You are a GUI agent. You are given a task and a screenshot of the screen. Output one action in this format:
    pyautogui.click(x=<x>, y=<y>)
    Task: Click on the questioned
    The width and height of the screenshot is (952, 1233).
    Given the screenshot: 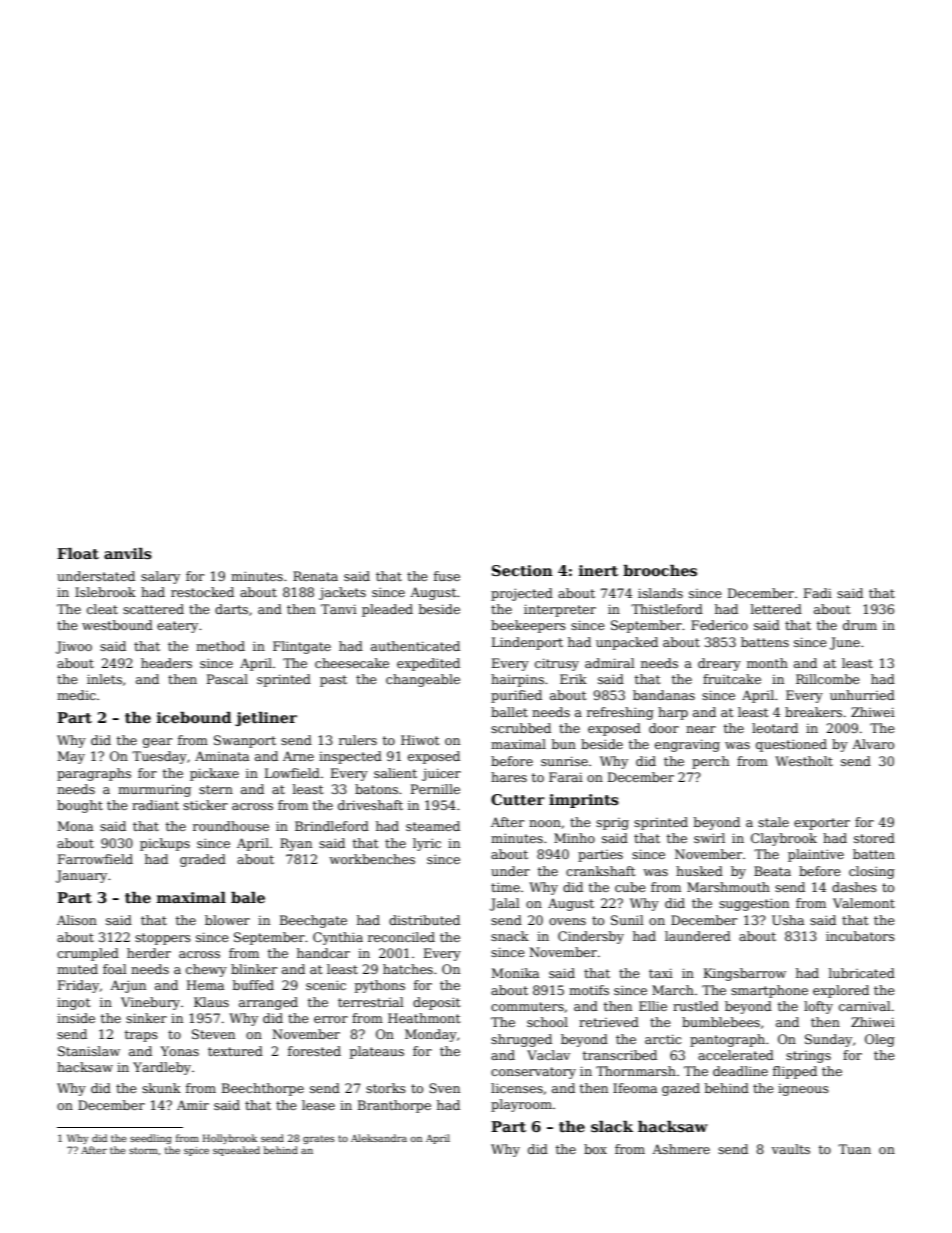 What is the action you would take?
    pyautogui.click(x=791, y=745)
